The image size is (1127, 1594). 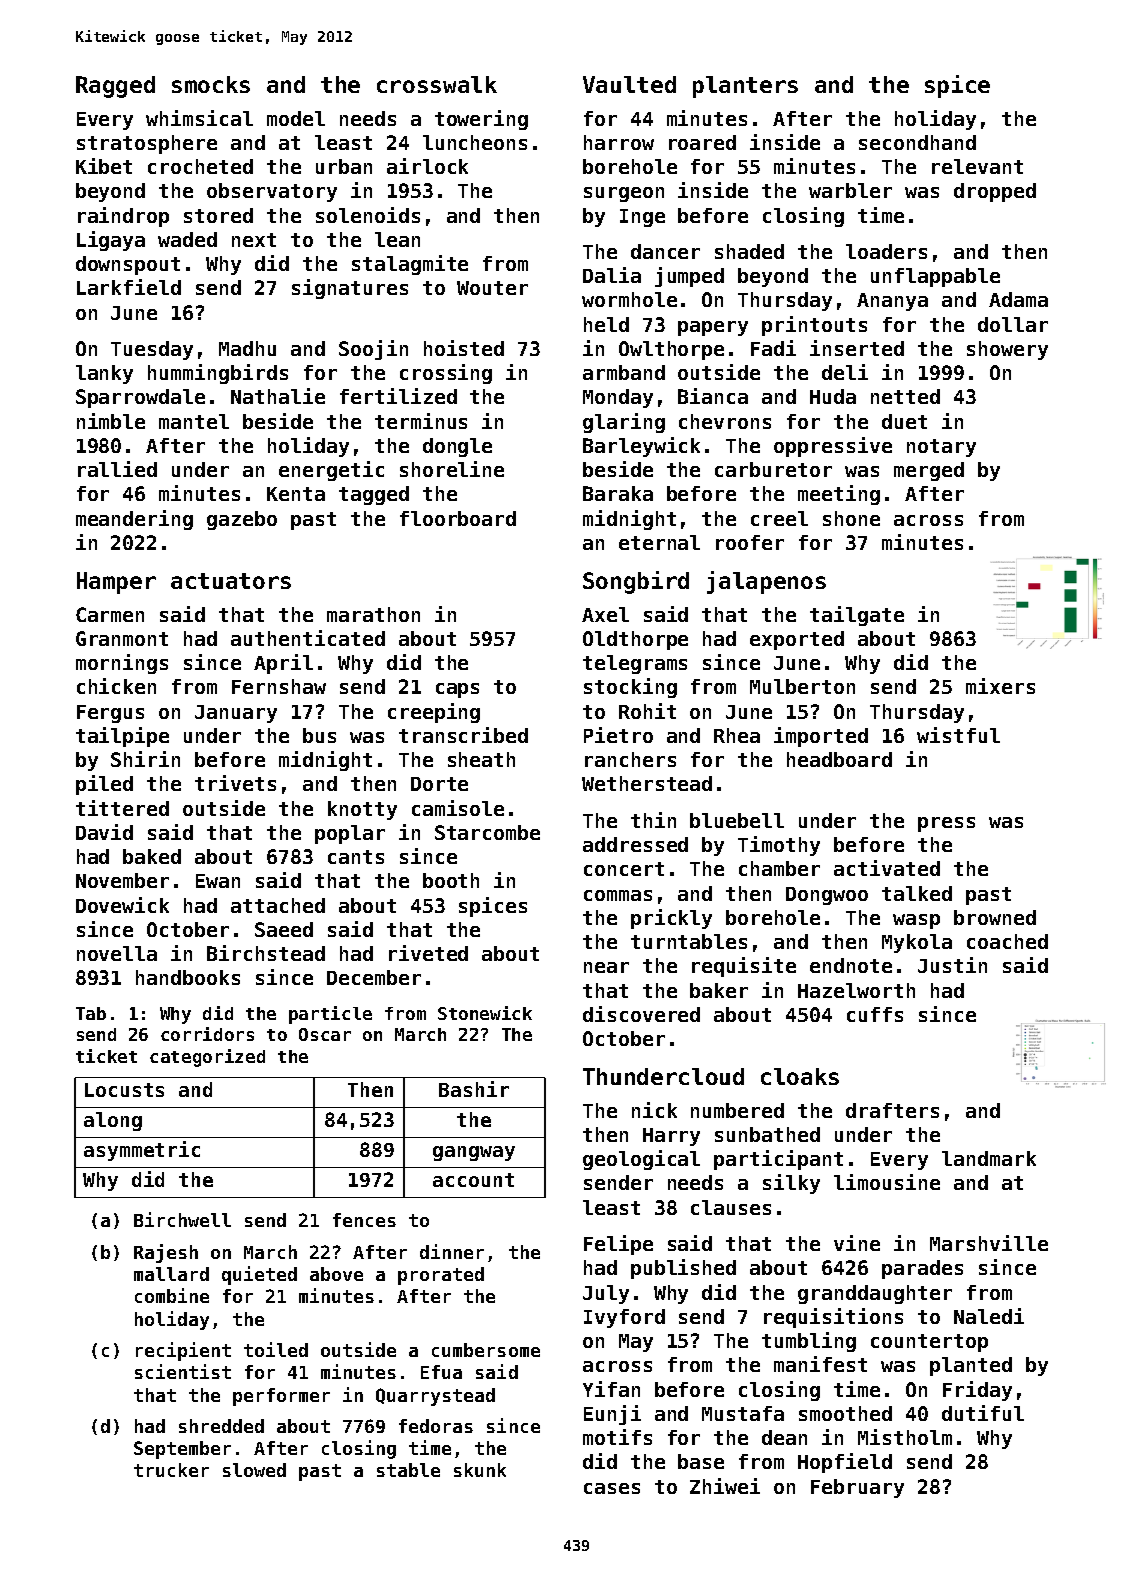 What do you see at coordinates (171, 1470) in the page?
I see `trucker` at bounding box center [171, 1470].
